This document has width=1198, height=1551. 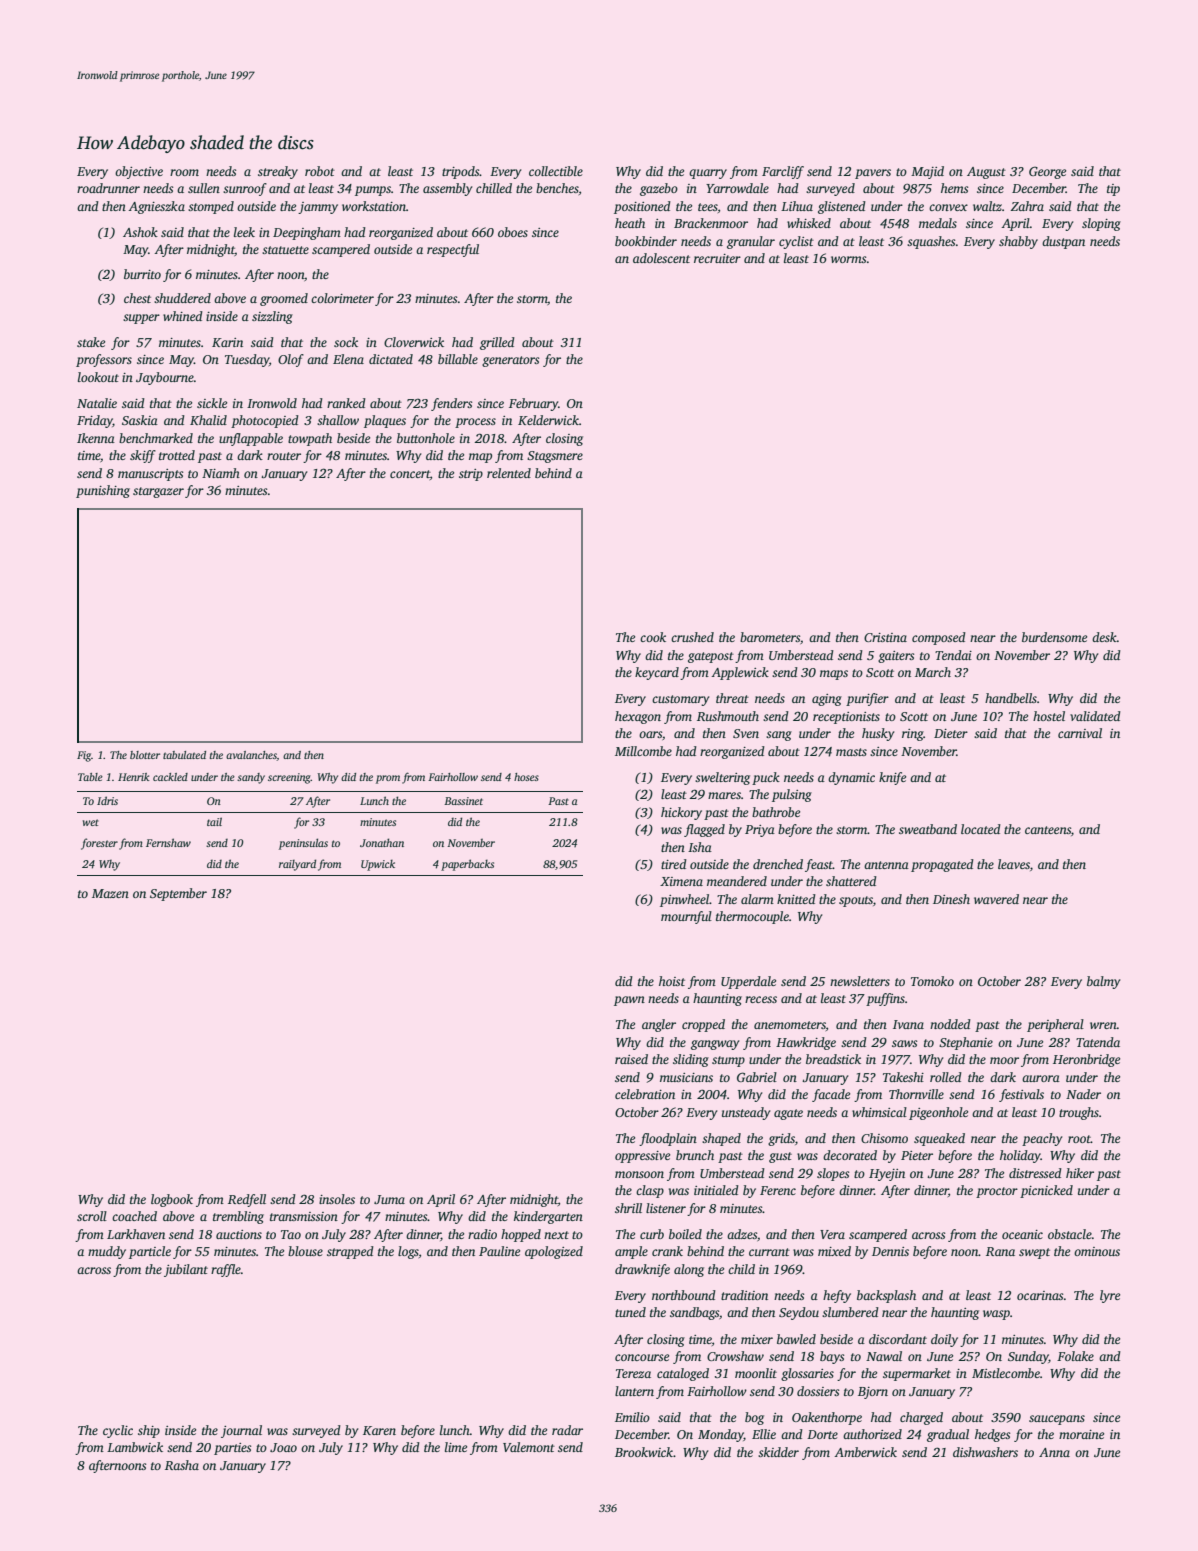 What do you see at coordinates (1047, 172) in the document?
I see `George` at bounding box center [1047, 172].
